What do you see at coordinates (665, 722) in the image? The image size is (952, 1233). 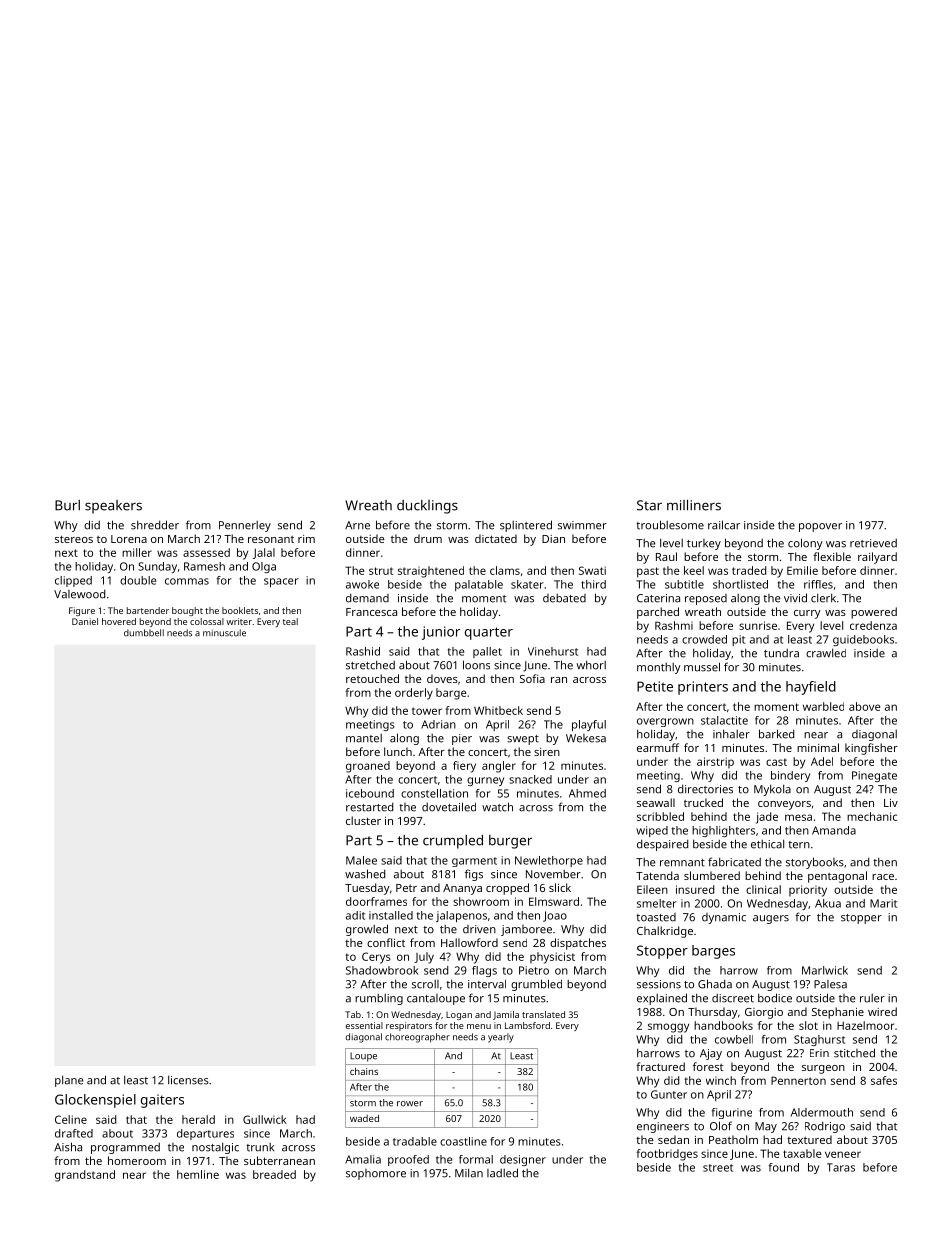 I see `overgrown` at bounding box center [665, 722].
